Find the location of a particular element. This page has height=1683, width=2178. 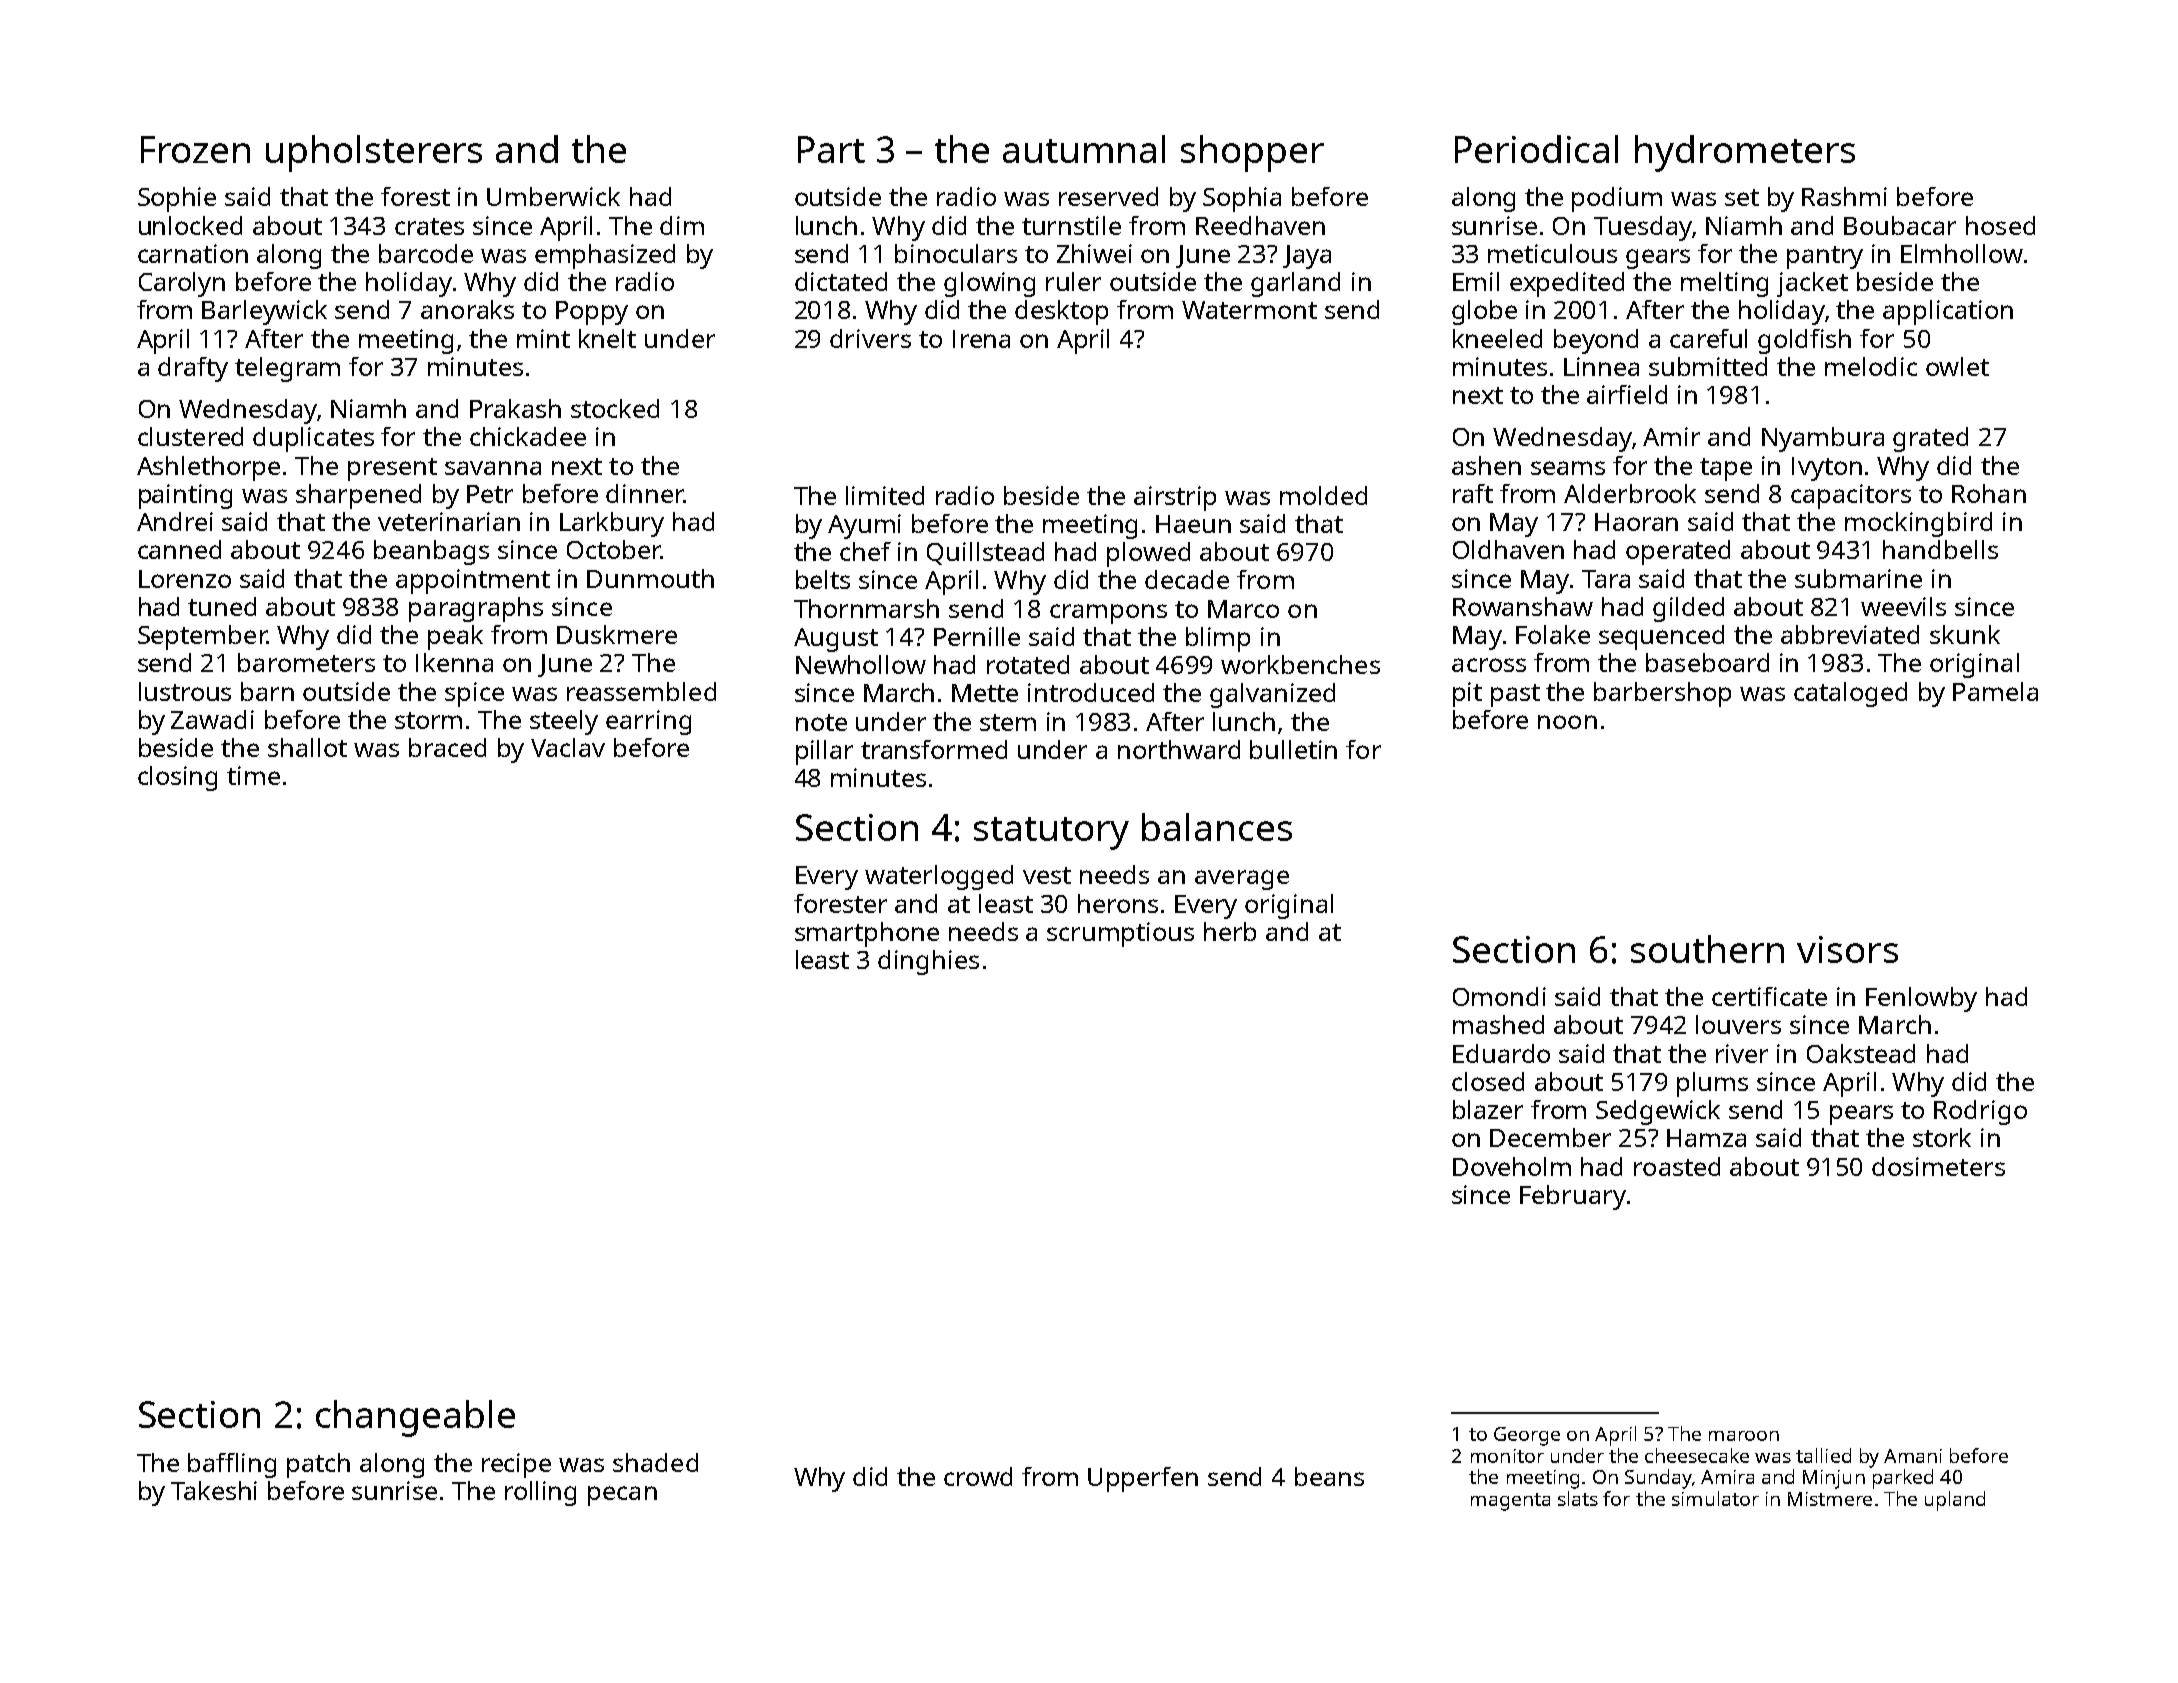

tape is located at coordinates (1726, 469).
